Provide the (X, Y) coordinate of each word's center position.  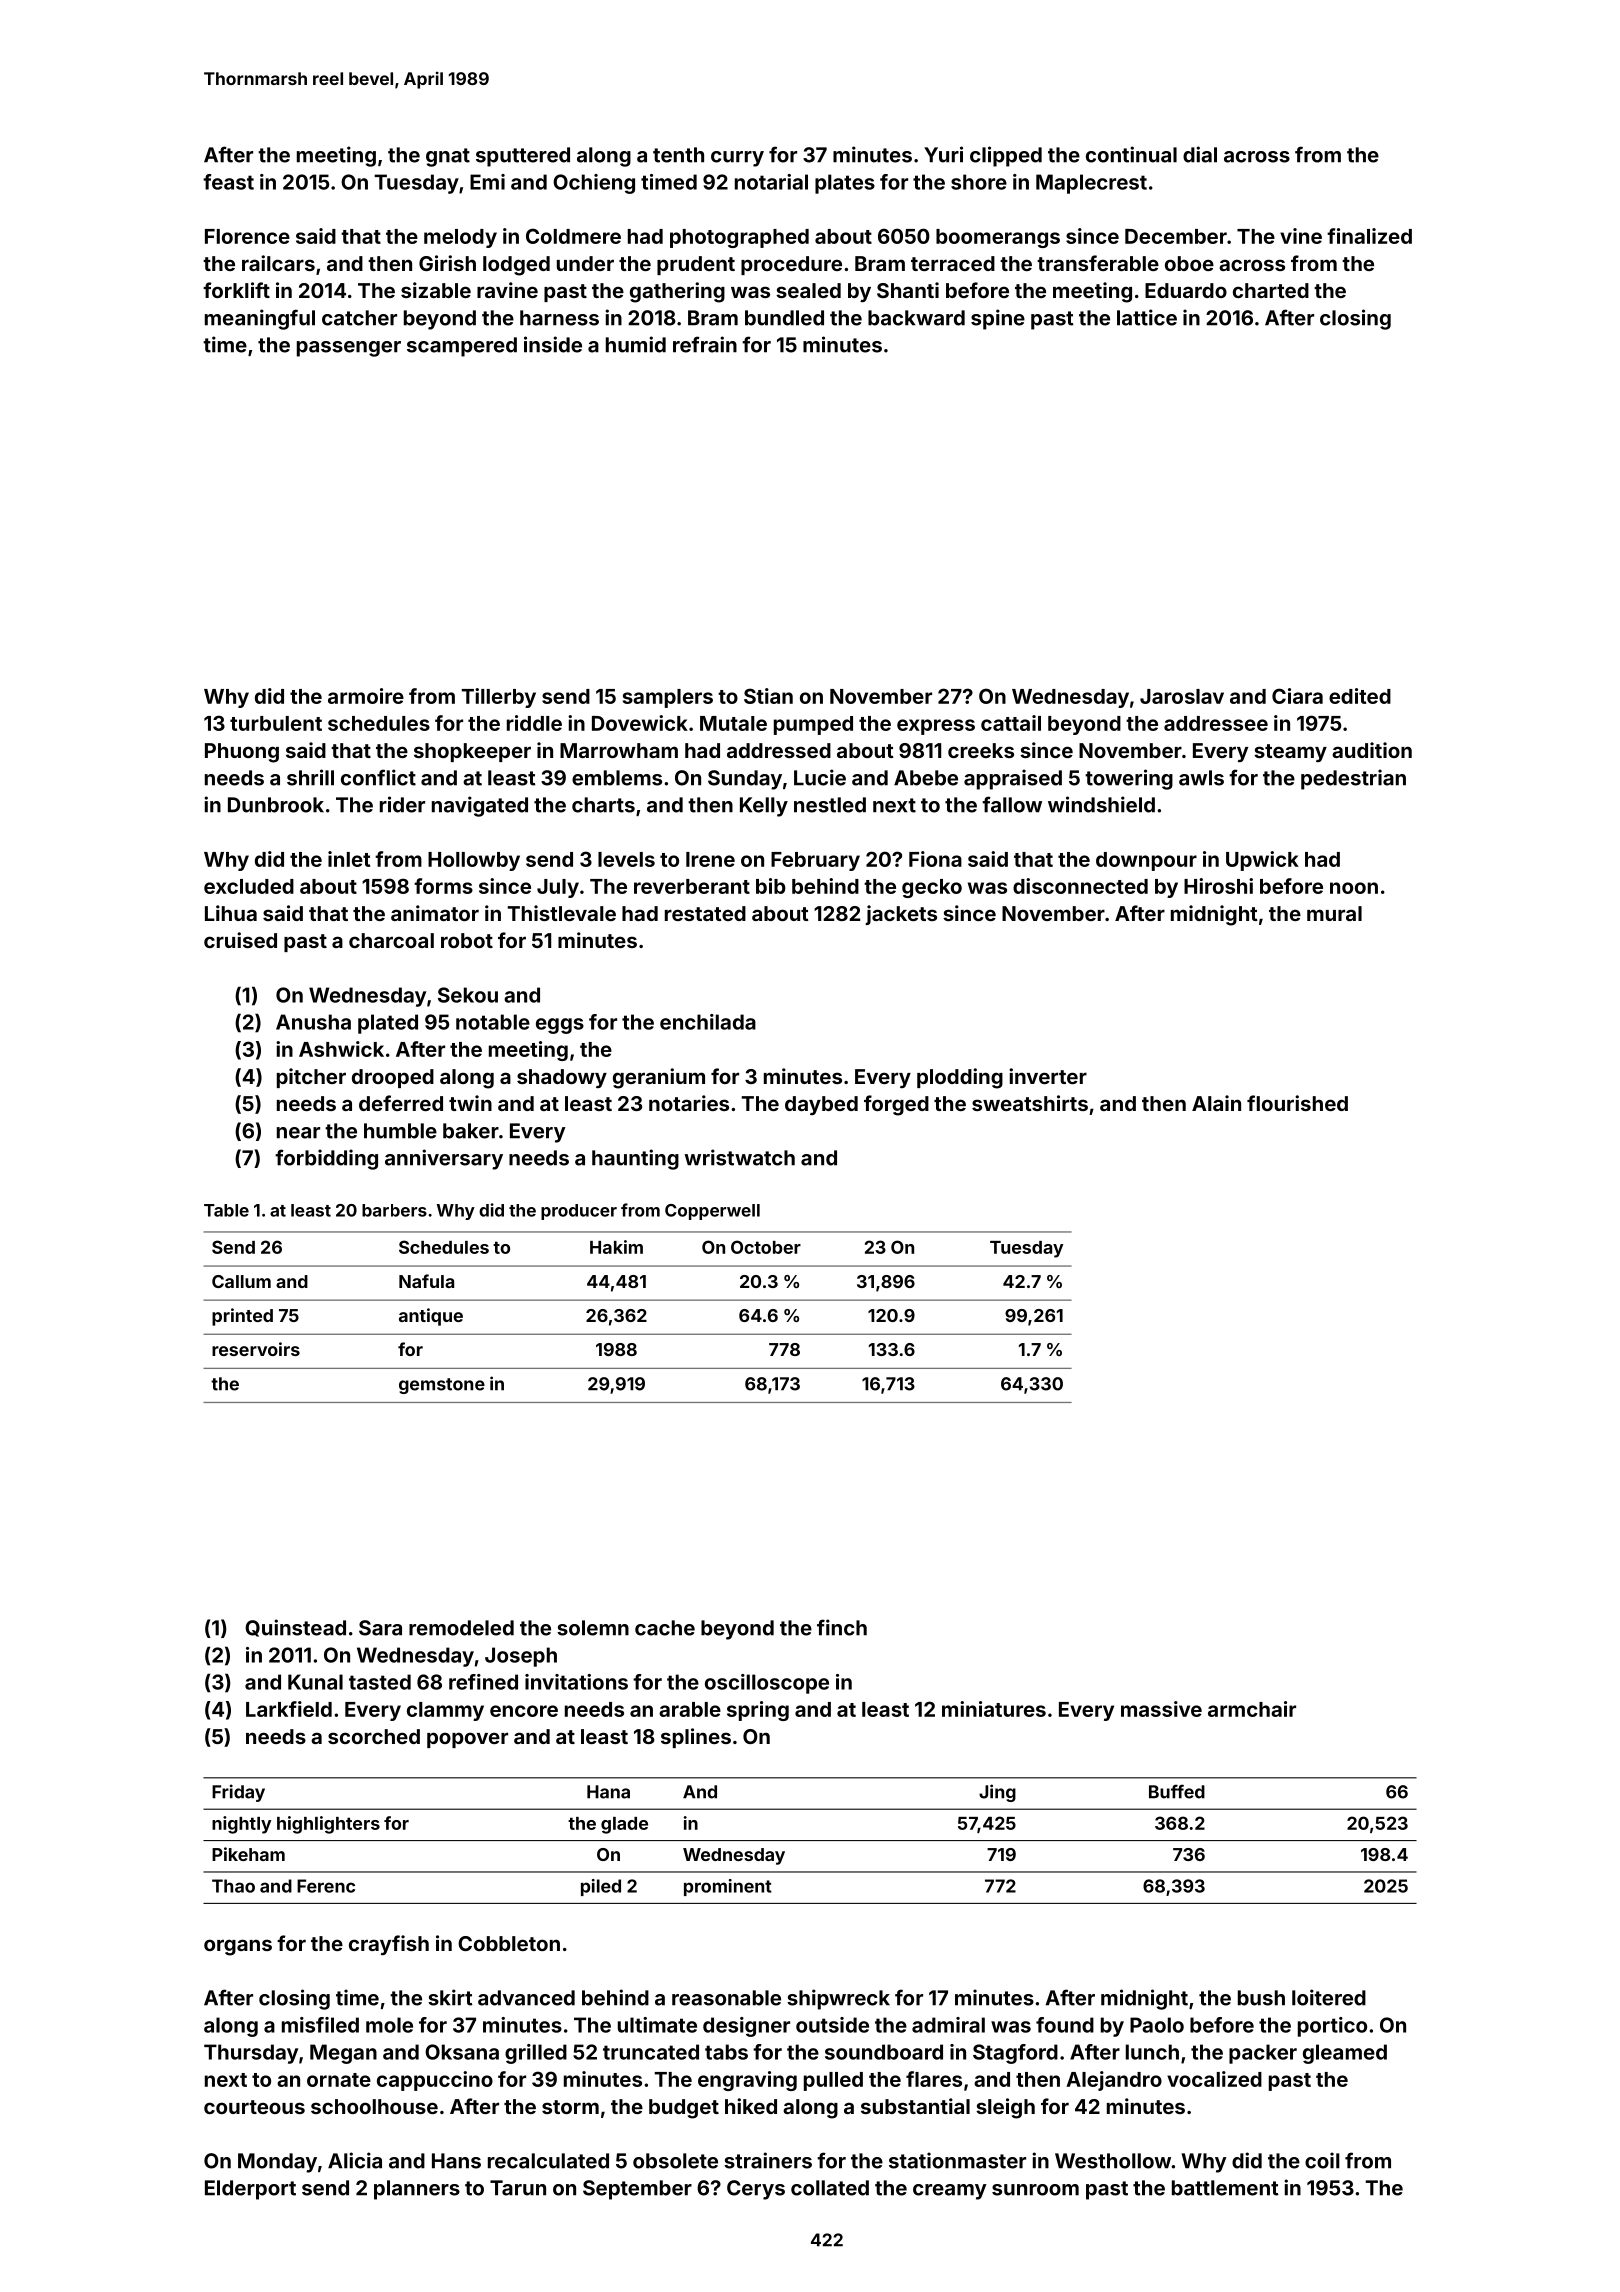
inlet (349, 859)
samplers (668, 698)
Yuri (943, 154)
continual (1131, 154)
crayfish (389, 1945)
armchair (1252, 1709)
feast (228, 182)
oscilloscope (767, 1684)
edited (1360, 696)
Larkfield (289, 1709)
